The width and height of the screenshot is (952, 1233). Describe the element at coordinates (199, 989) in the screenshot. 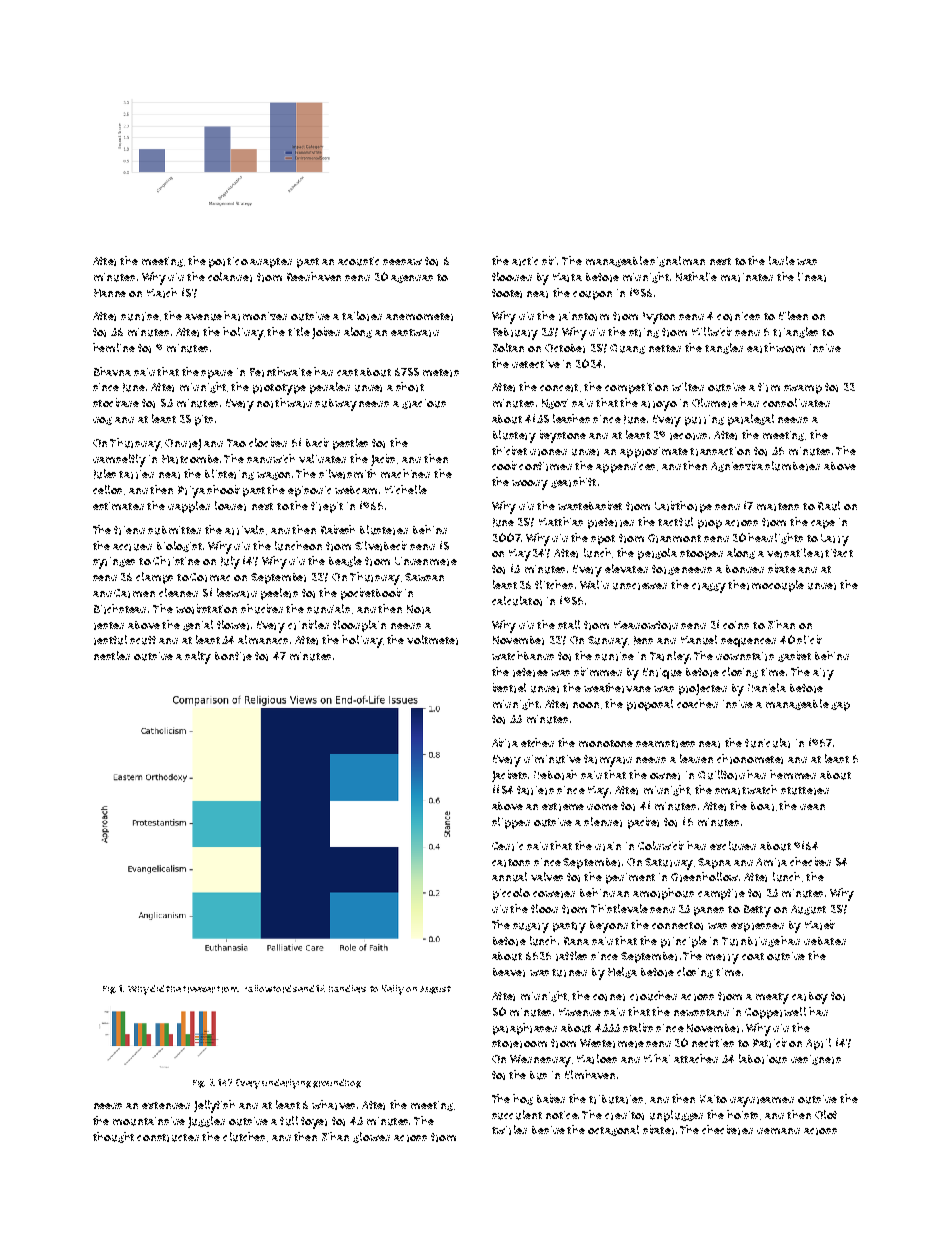

I see `freezer` at that location.
